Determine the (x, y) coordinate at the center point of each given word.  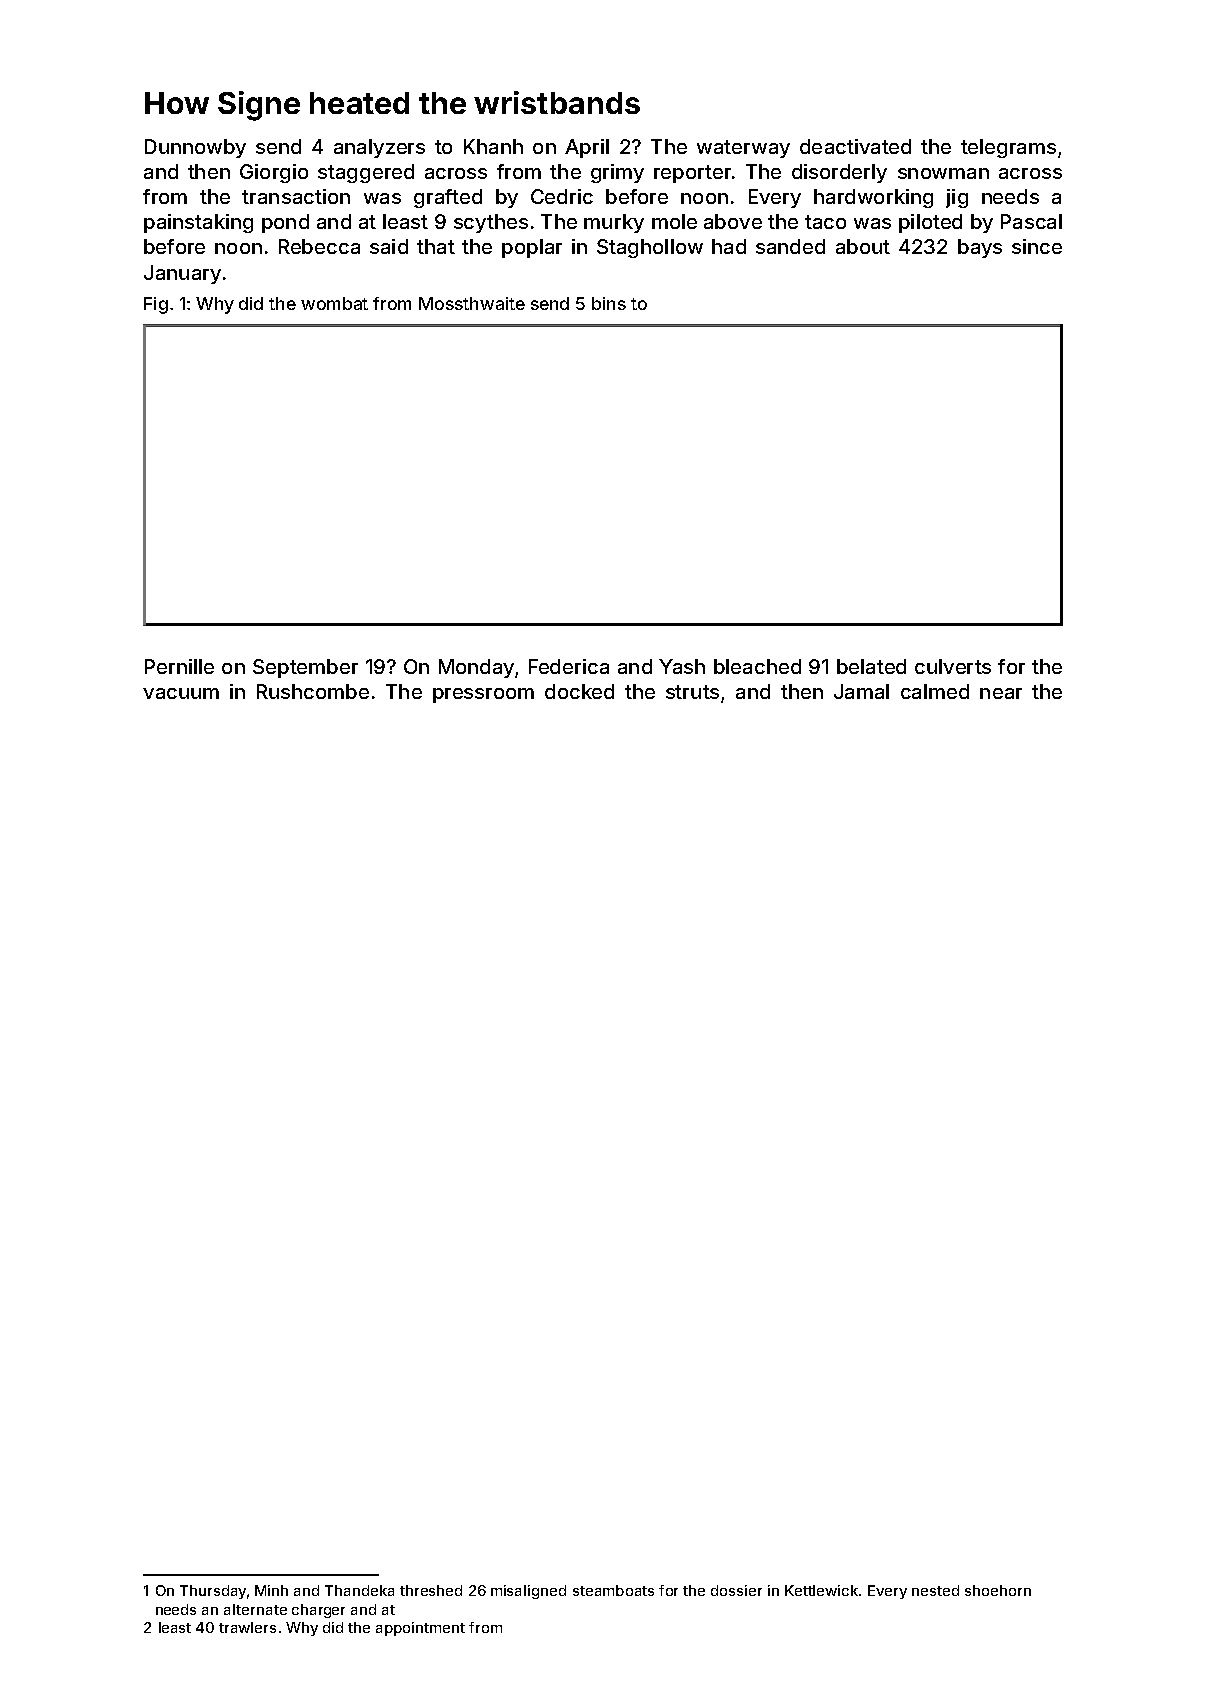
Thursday (213, 1592)
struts (692, 692)
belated (871, 666)
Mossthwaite (472, 303)
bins (609, 303)
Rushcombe (313, 691)
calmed (935, 691)
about (863, 246)
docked (579, 691)
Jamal (861, 691)
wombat (334, 303)
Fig (156, 305)
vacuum (181, 693)
